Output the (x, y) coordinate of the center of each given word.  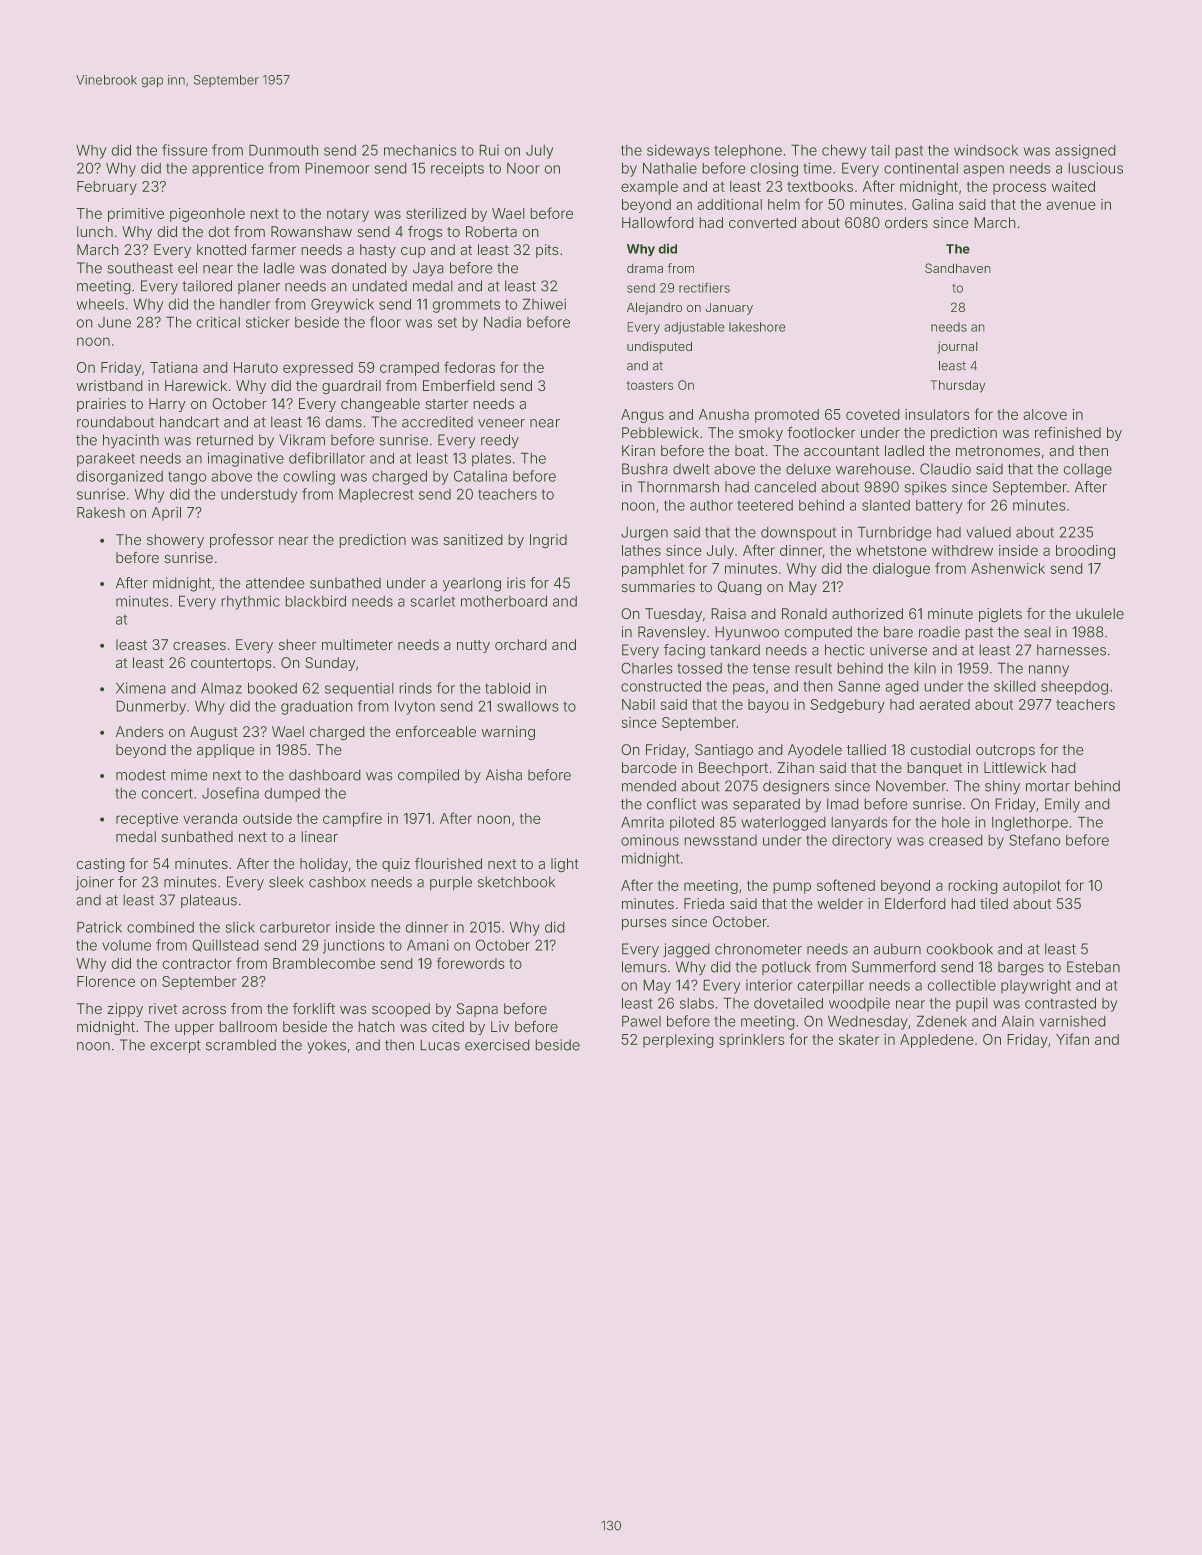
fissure (185, 150)
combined (160, 927)
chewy (844, 151)
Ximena (141, 688)
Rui (489, 150)
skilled (1015, 686)
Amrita (642, 822)
